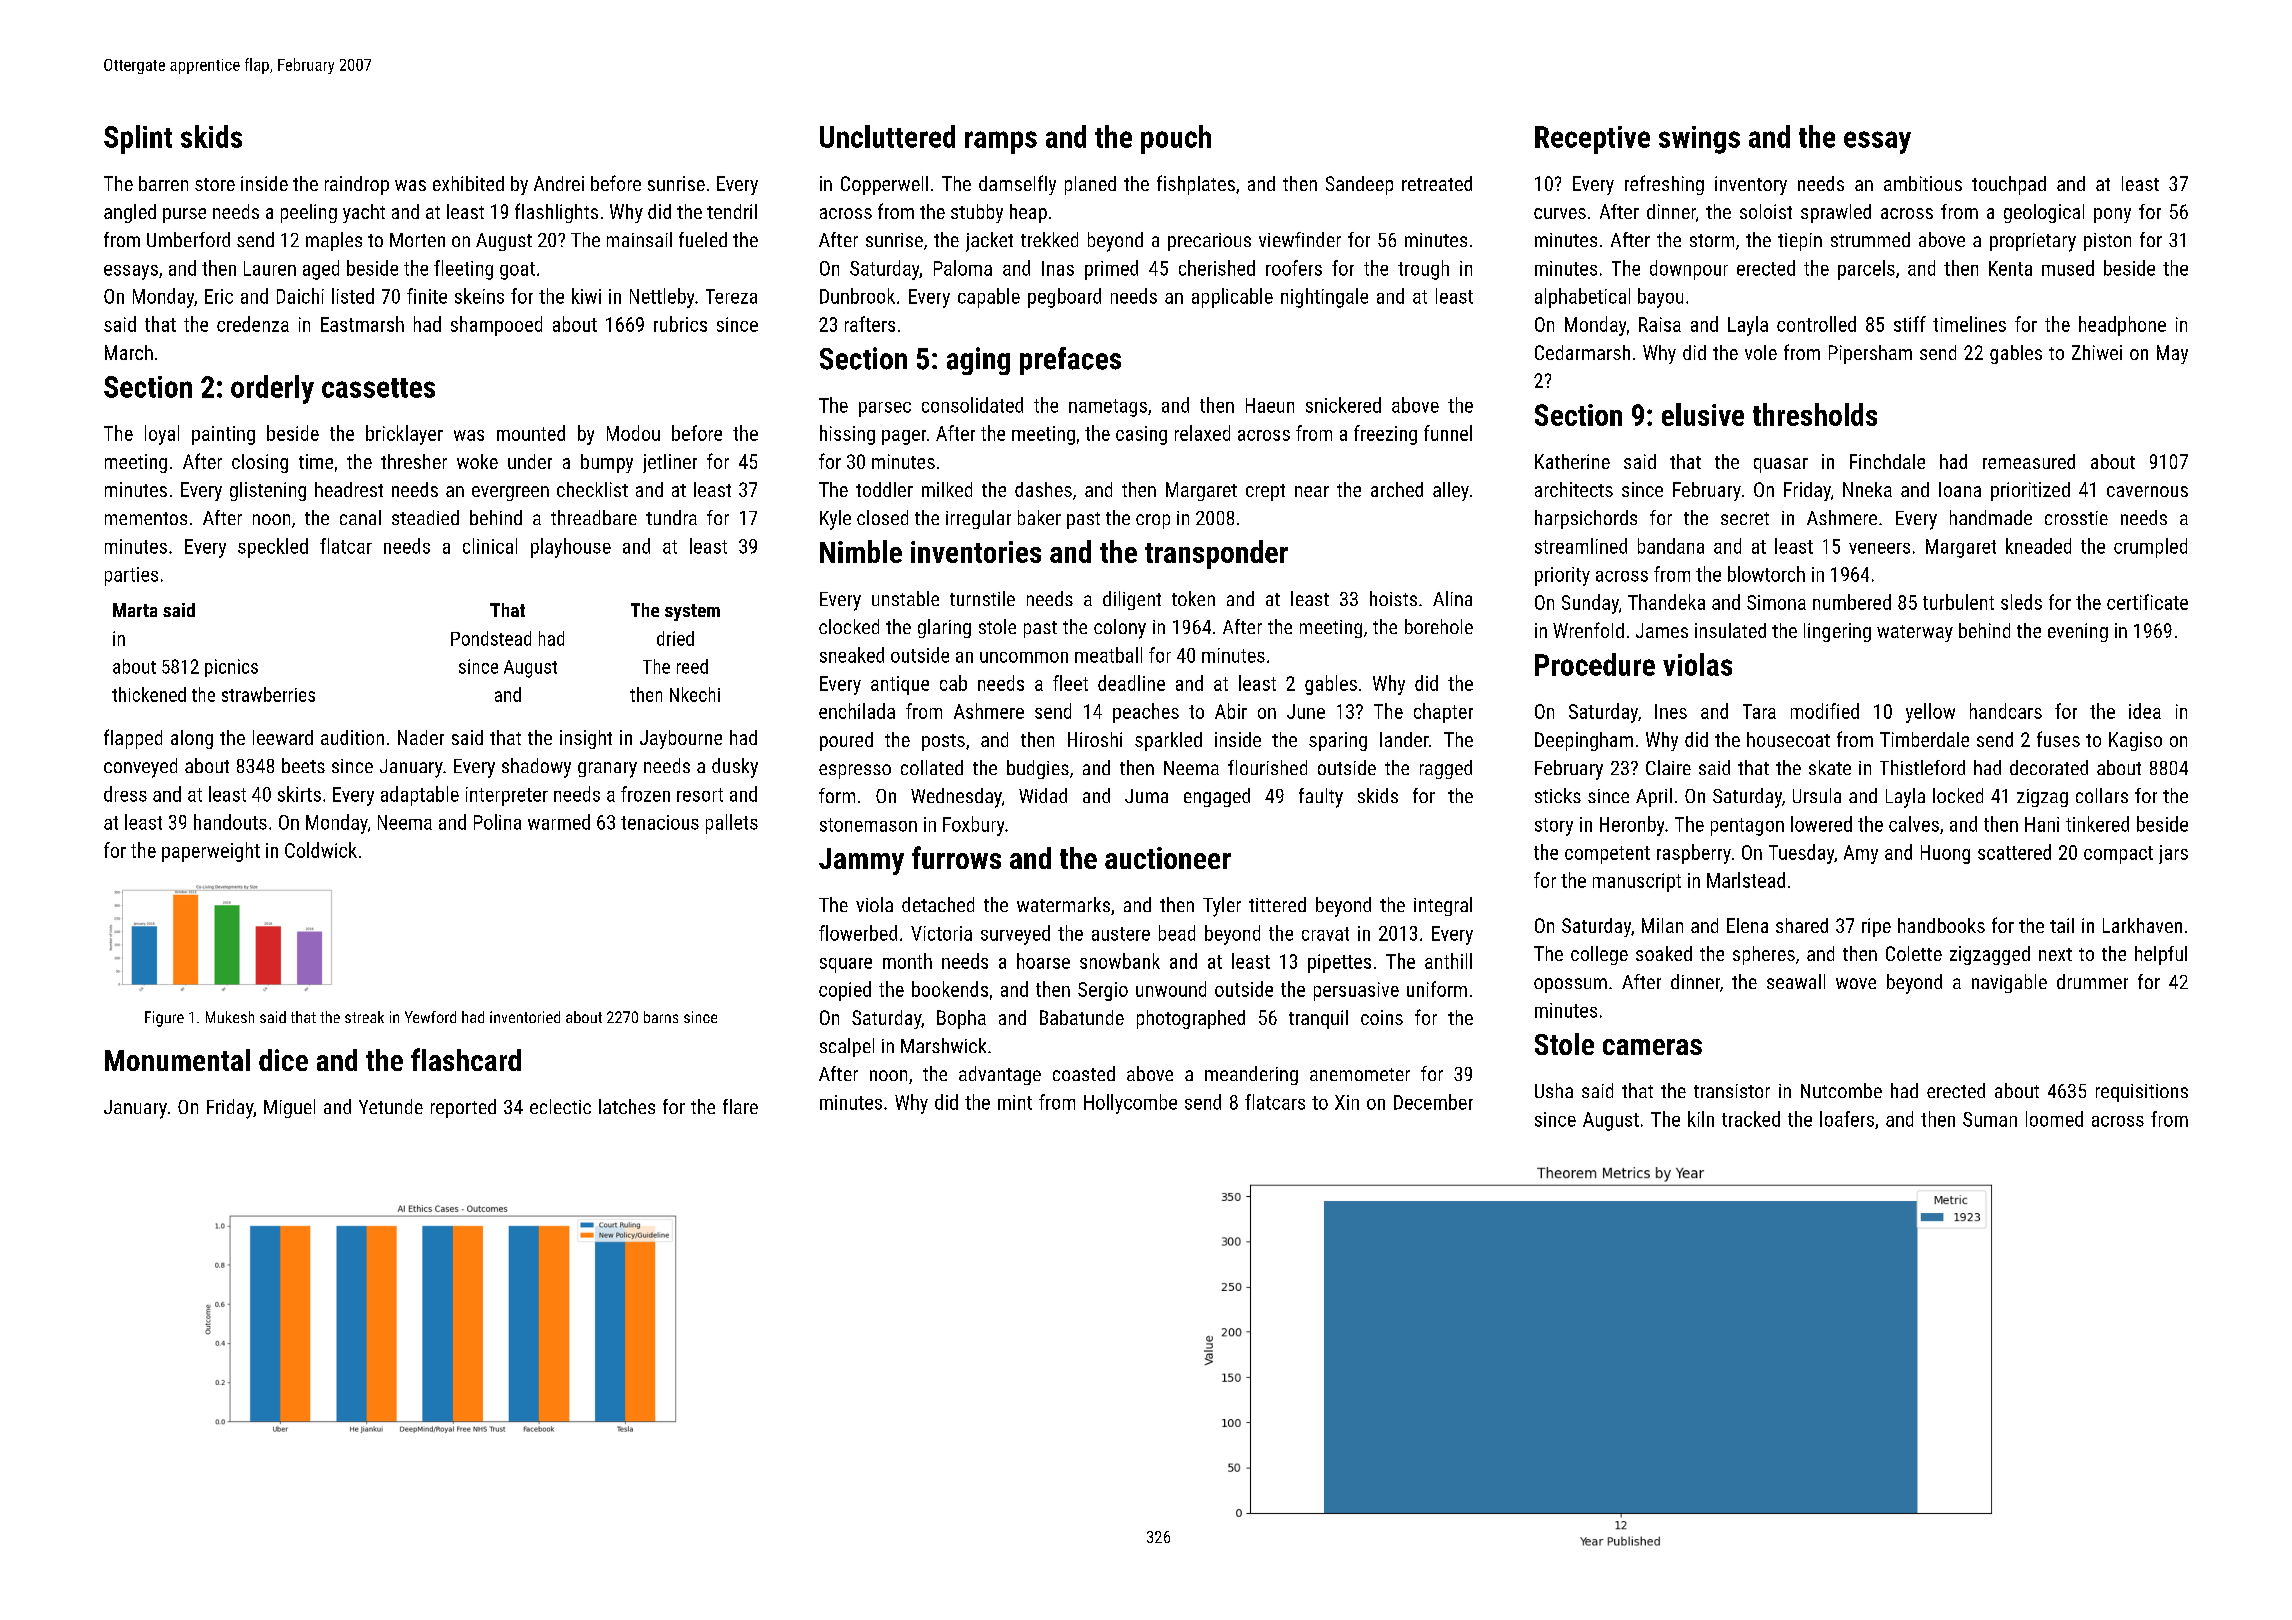  What do you see at coordinates (887, 136) in the screenshot?
I see `Uncluttered` at bounding box center [887, 136].
